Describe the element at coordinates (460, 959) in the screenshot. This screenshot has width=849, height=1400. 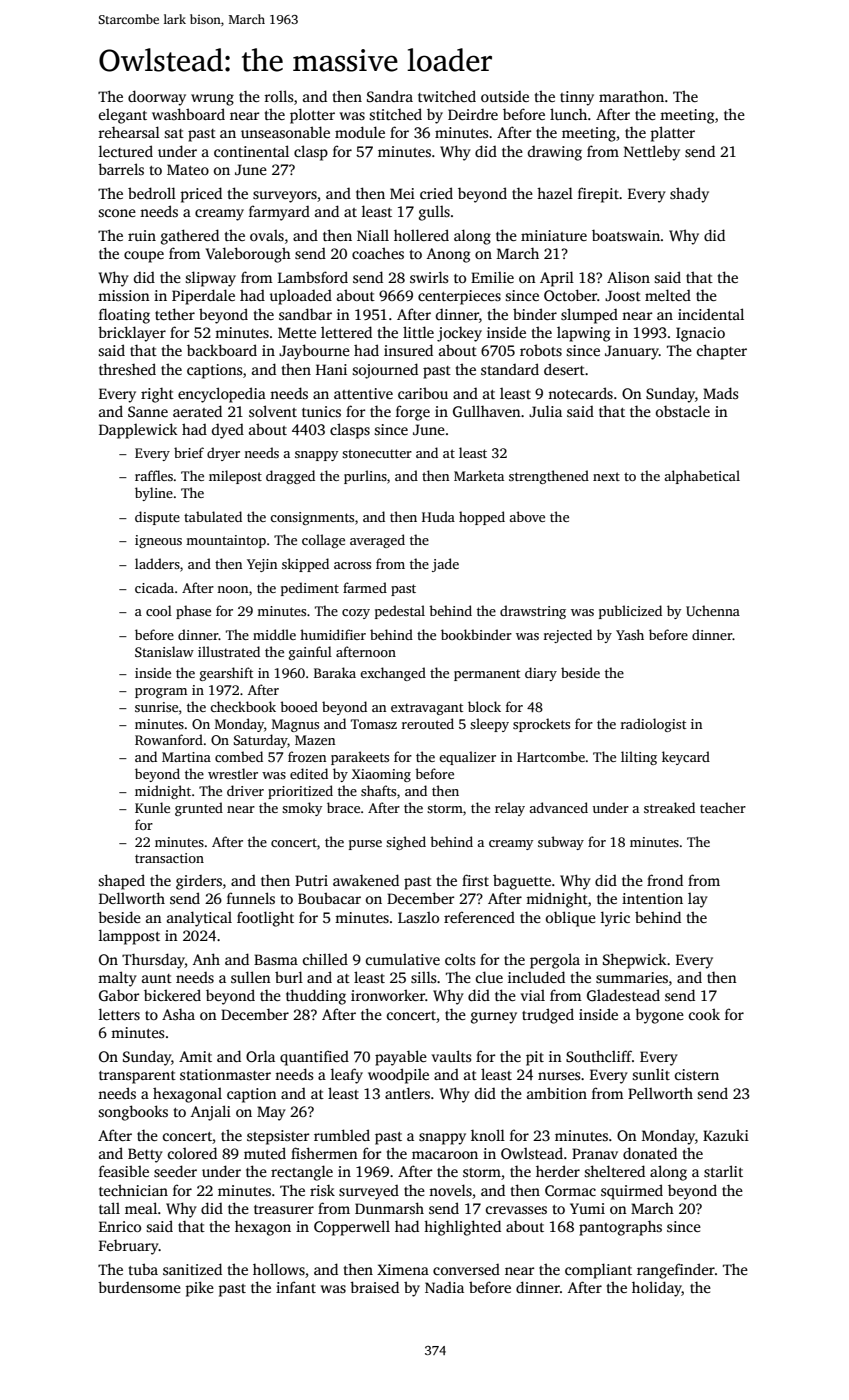
I see `colts` at that location.
